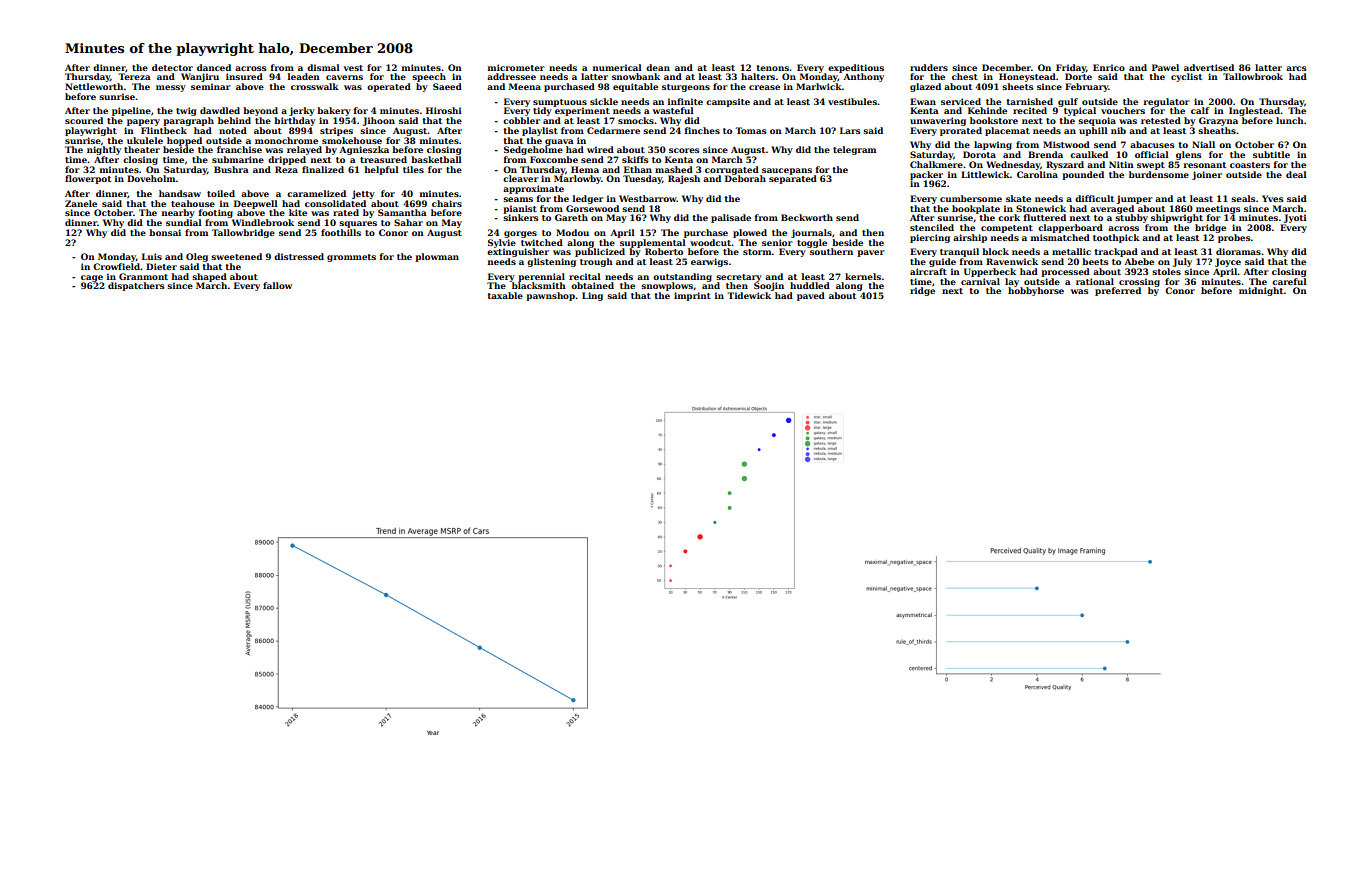 This screenshot has height=887, width=1372. What do you see at coordinates (136, 286) in the screenshot?
I see `dispatchers` at bounding box center [136, 286].
